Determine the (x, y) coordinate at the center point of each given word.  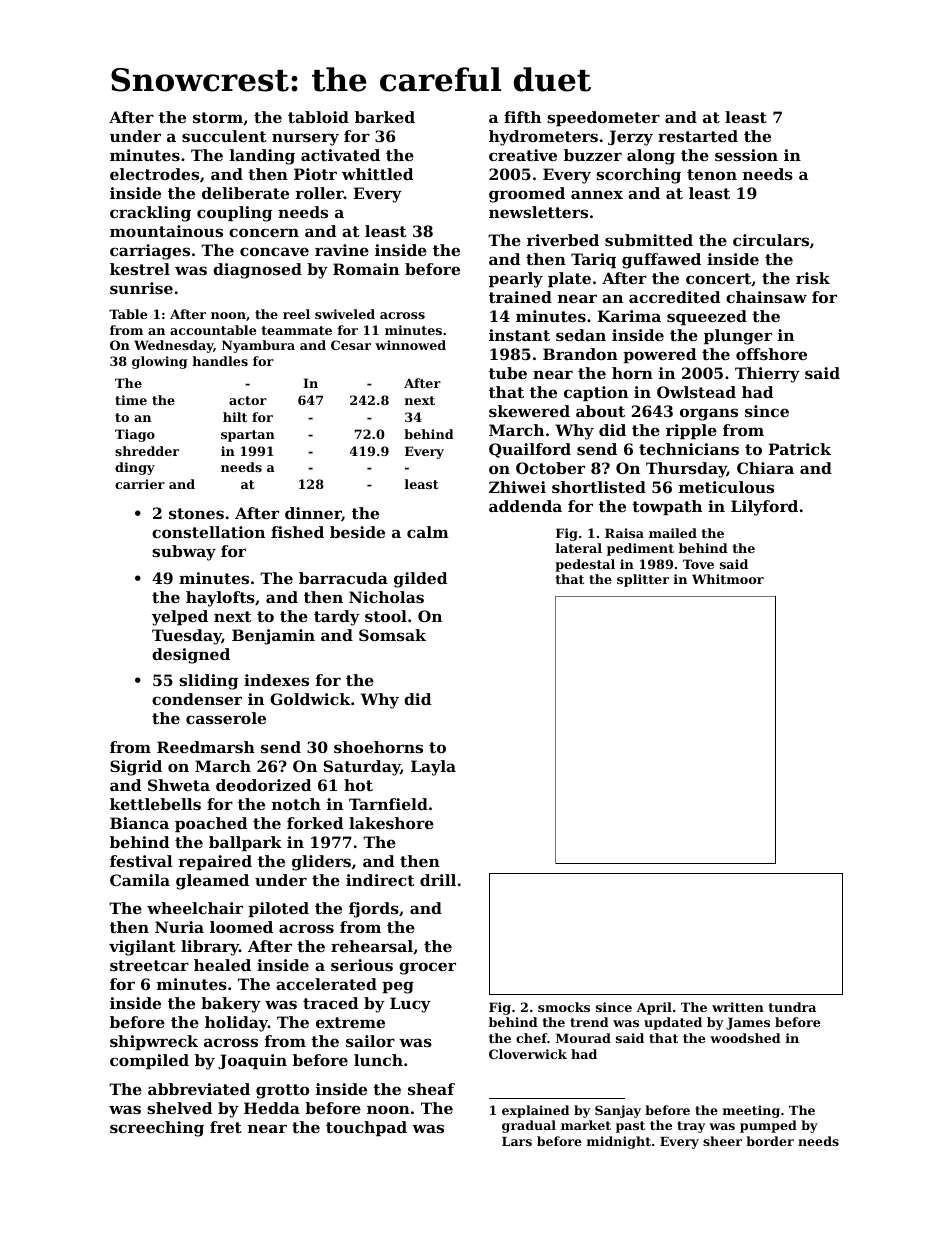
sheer (722, 1141)
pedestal (585, 565)
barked (385, 117)
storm (218, 117)
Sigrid (136, 768)
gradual (529, 1126)
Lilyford (764, 508)
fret (226, 1127)
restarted (698, 136)
